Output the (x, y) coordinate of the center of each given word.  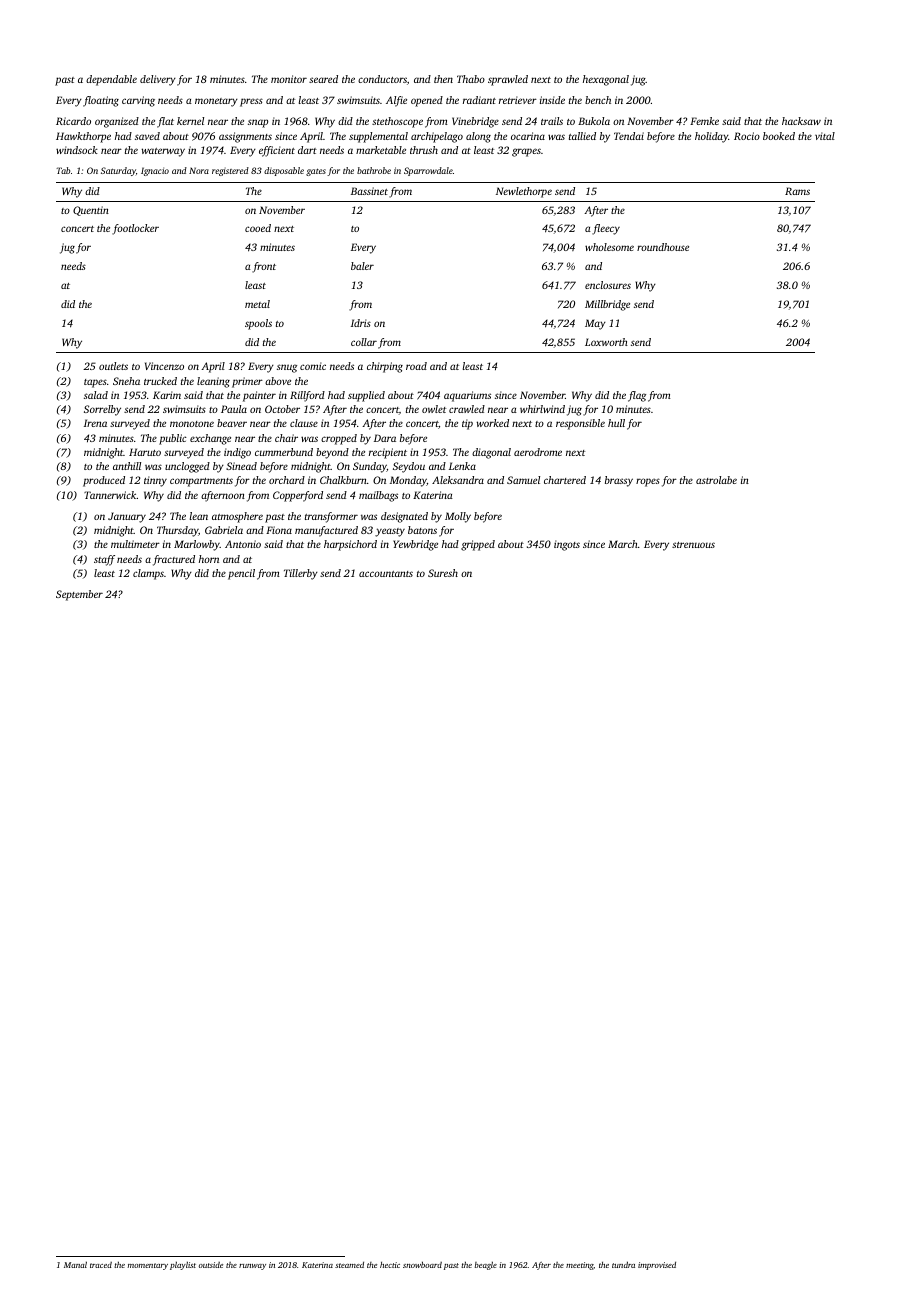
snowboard (422, 1264)
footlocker (135, 229)
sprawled (508, 80)
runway (252, 1267)
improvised (657, 1266)
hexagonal (606, 80)
